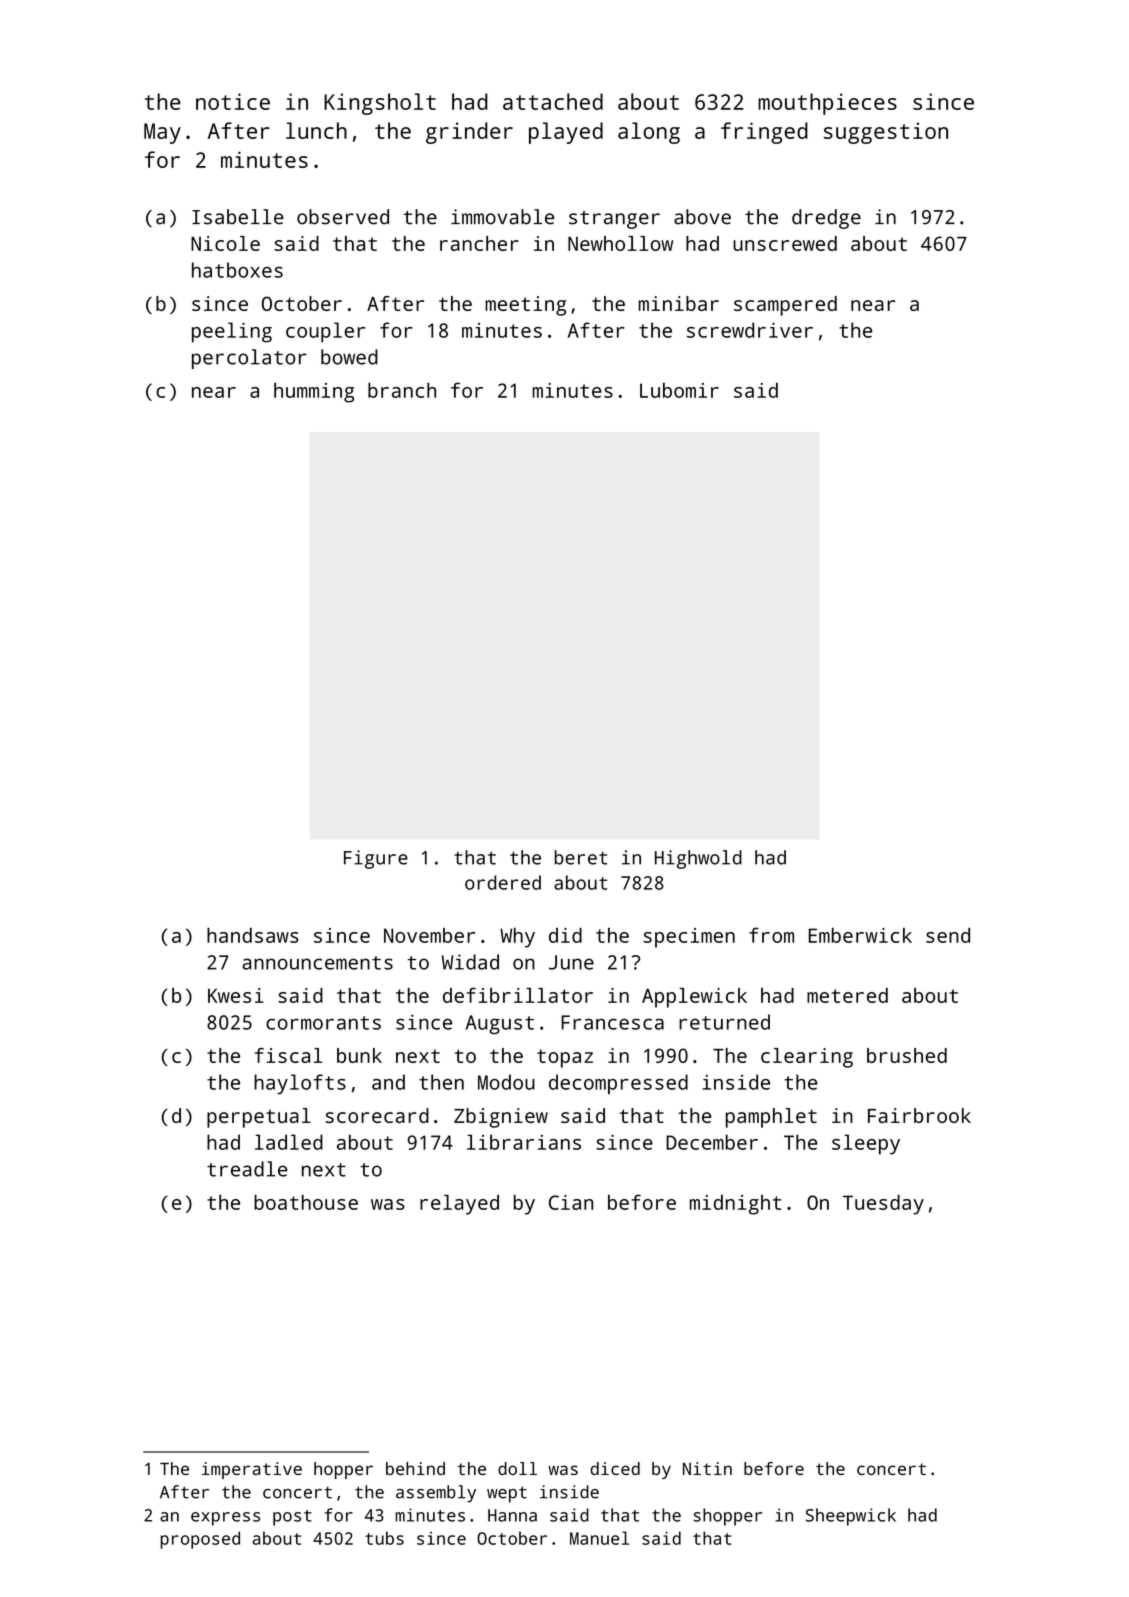 The image size is (1129, 1597). Describe the element at coordinates (436, 1494) in the page. I see `assembly` at that location.
